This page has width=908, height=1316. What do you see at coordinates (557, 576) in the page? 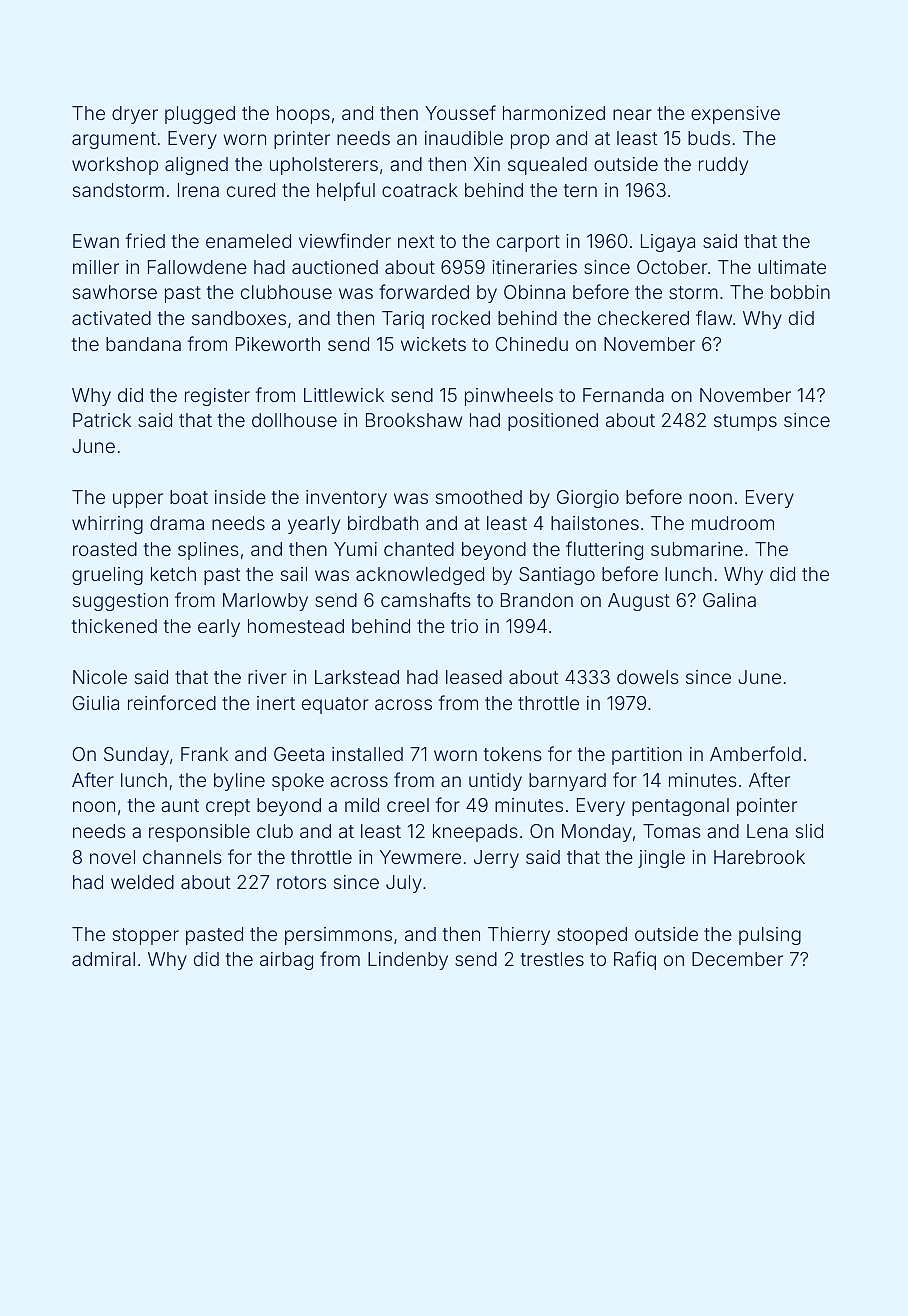
I see `Santiago` at bounding box center [557, 576].
